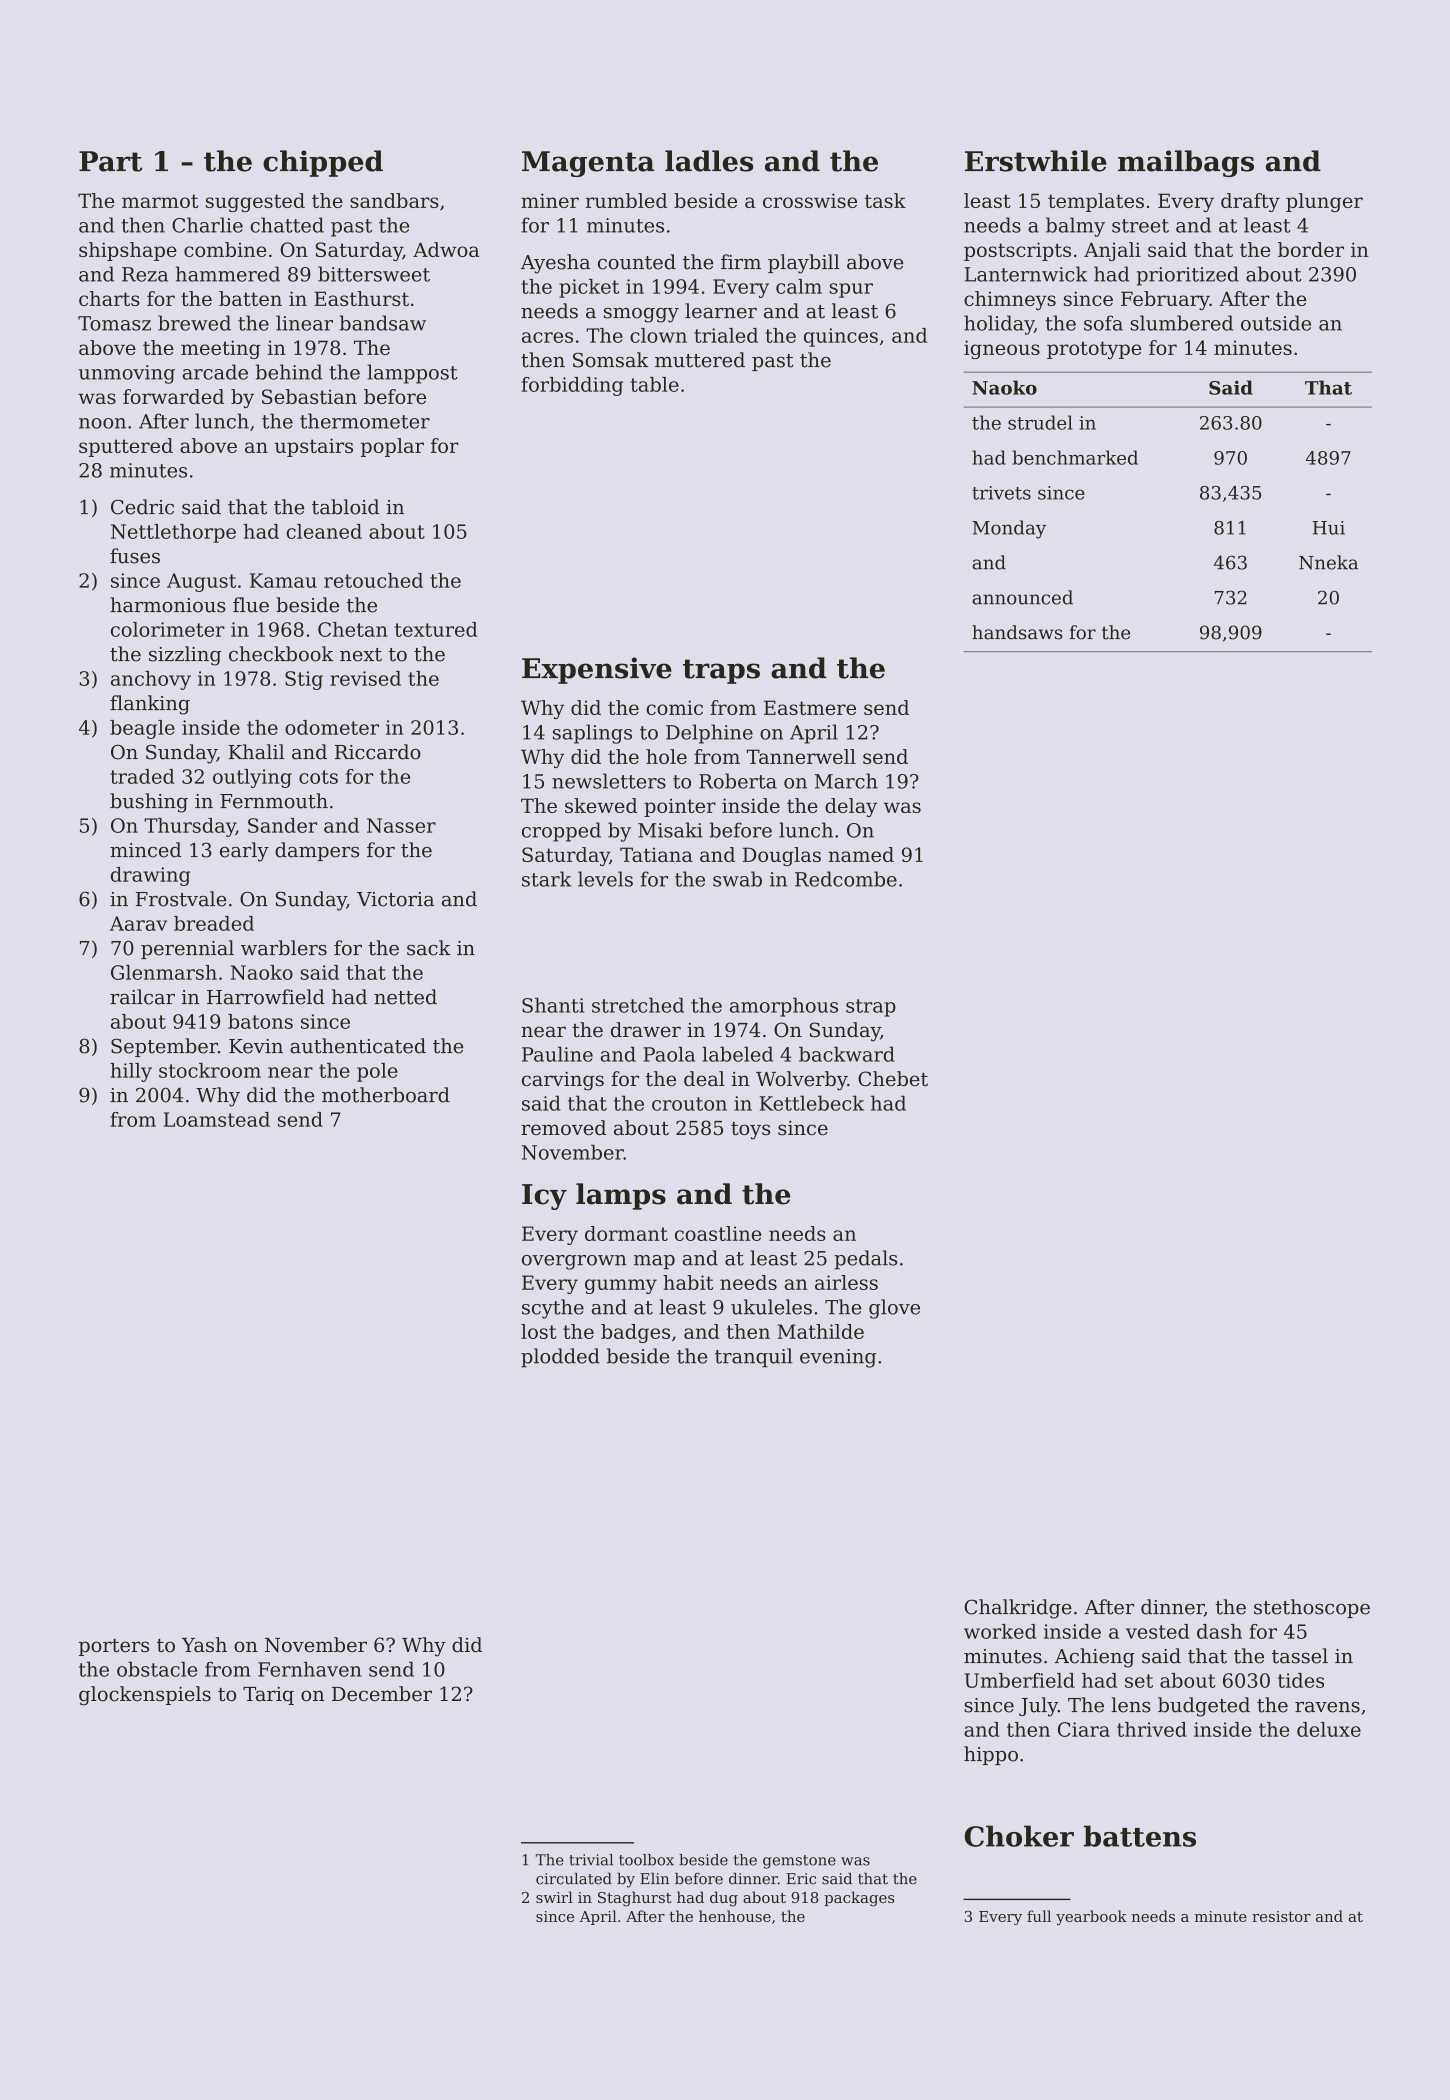 The height and width of the screenshot is (2100, 1450). I want to click on bandsaw, so click(383, 323).
